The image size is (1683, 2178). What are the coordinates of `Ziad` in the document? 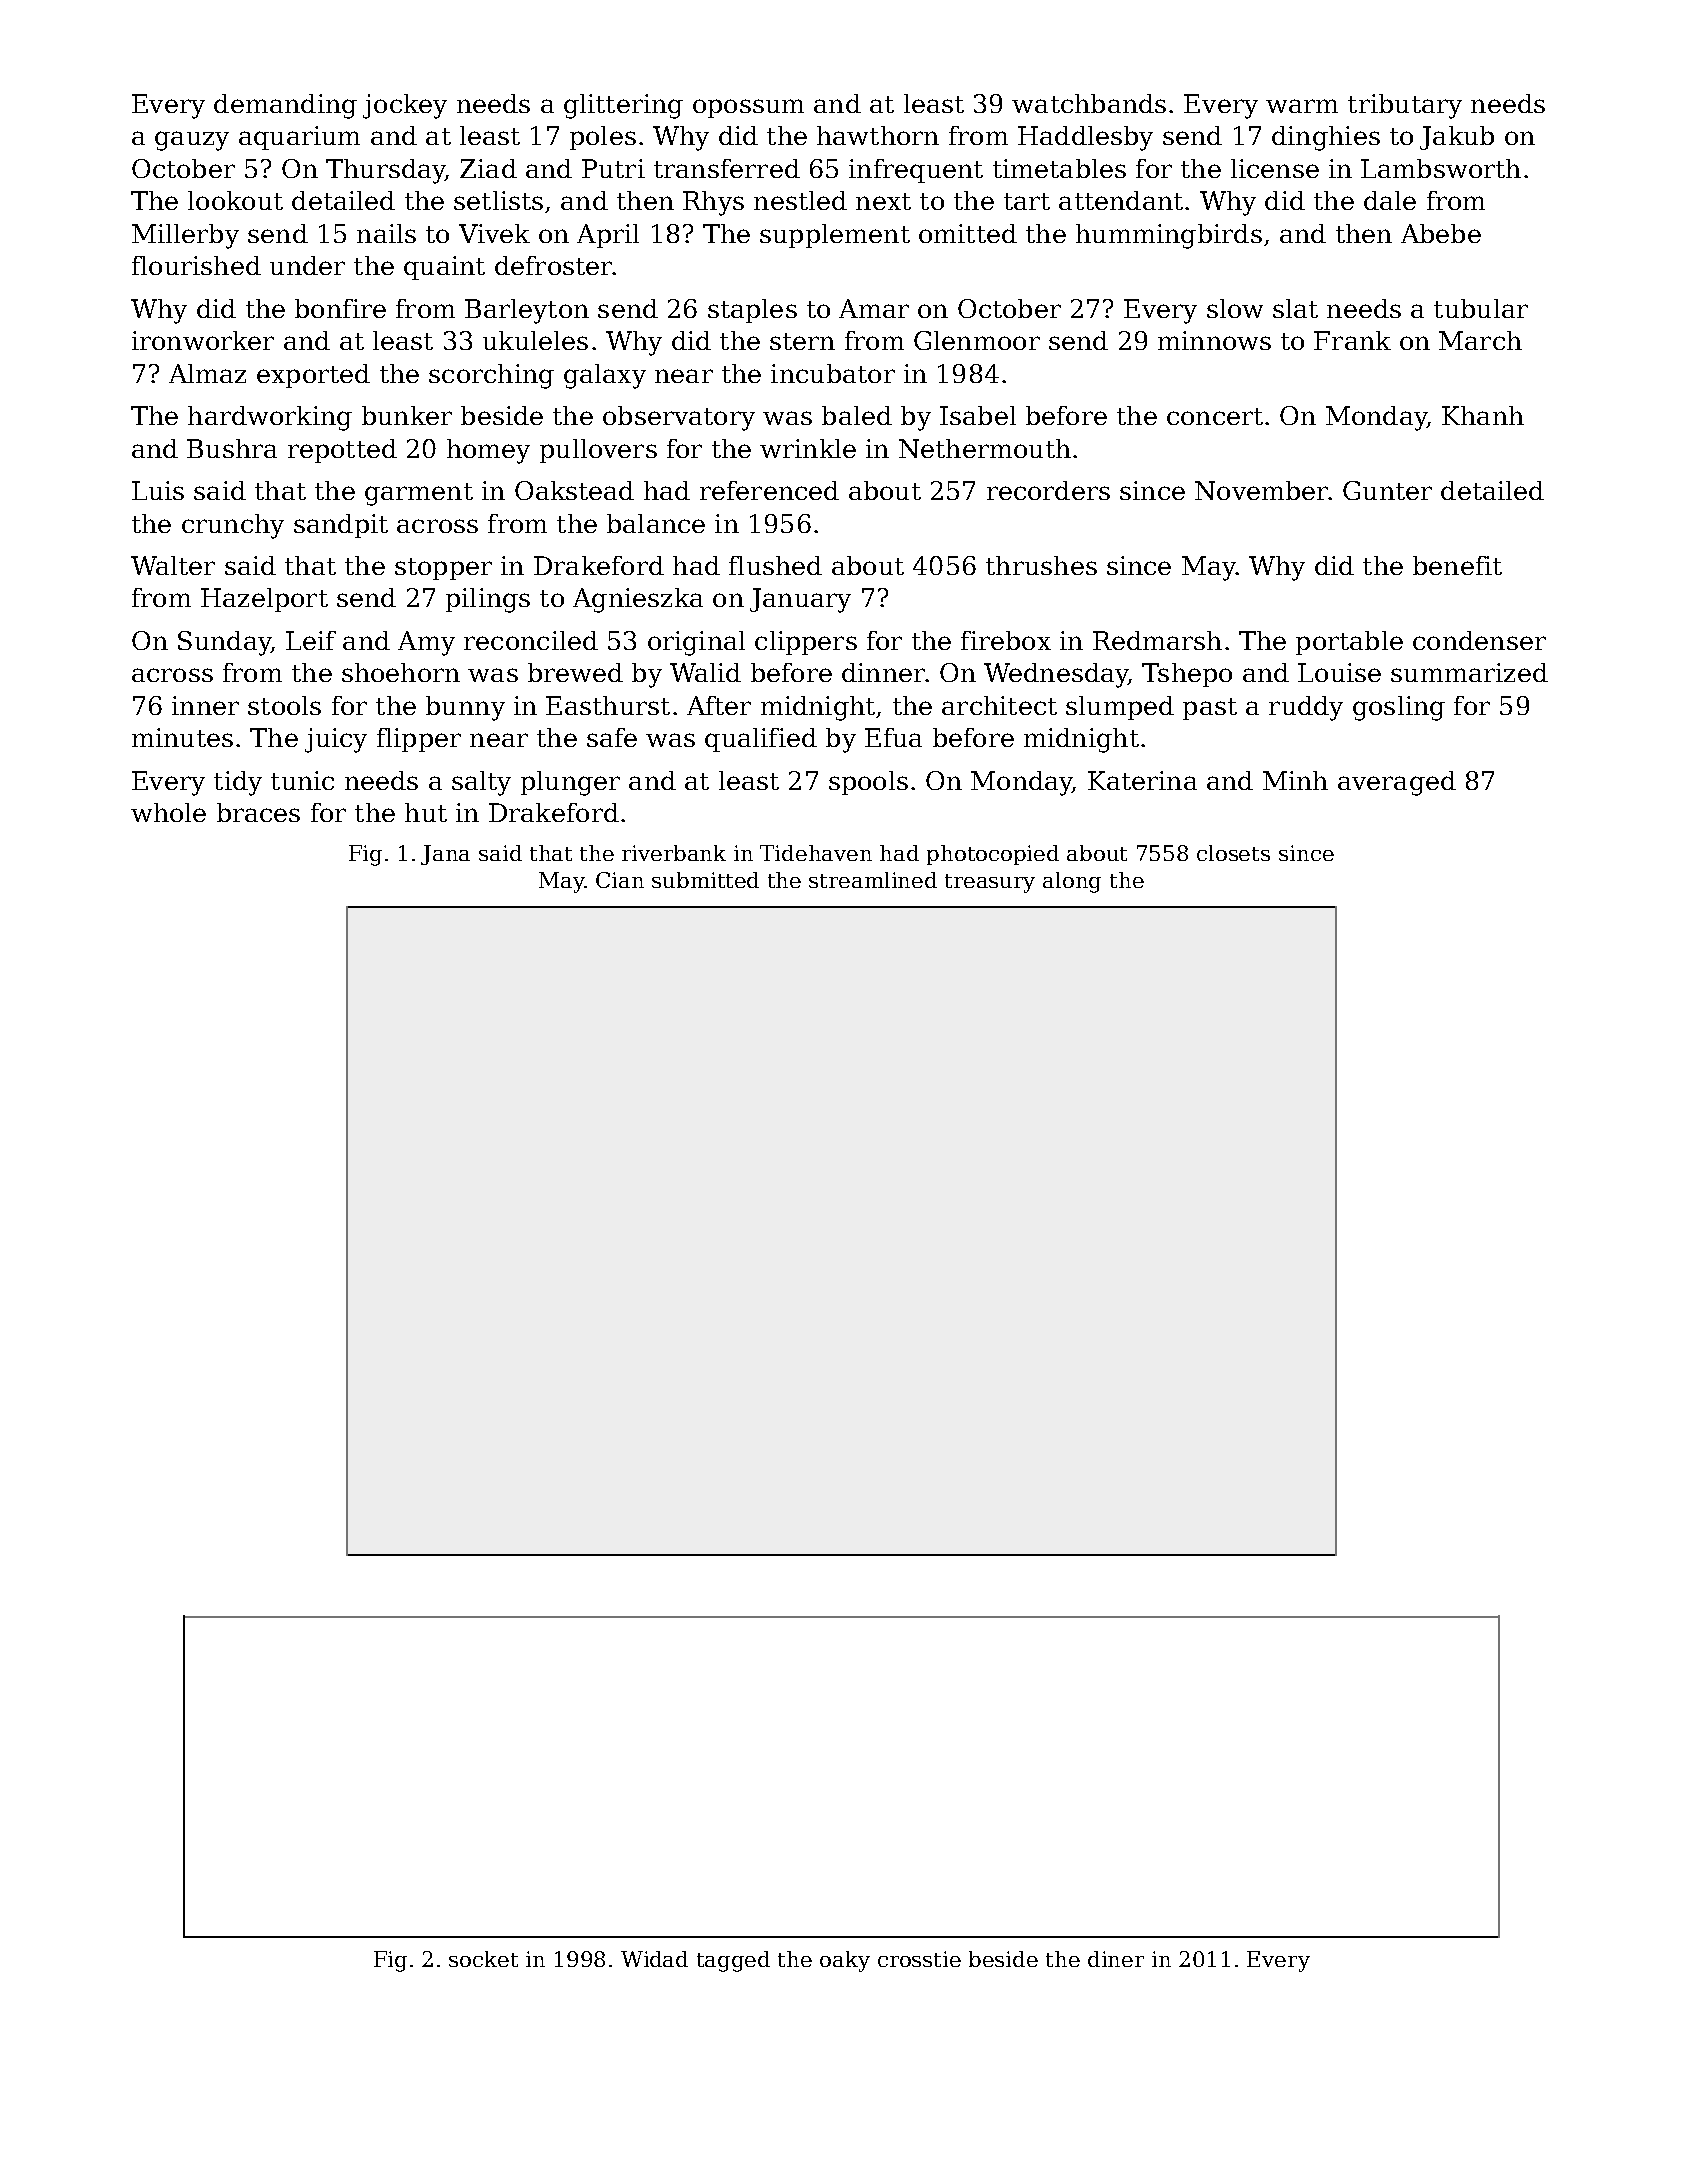 It's located at (488, 168).
